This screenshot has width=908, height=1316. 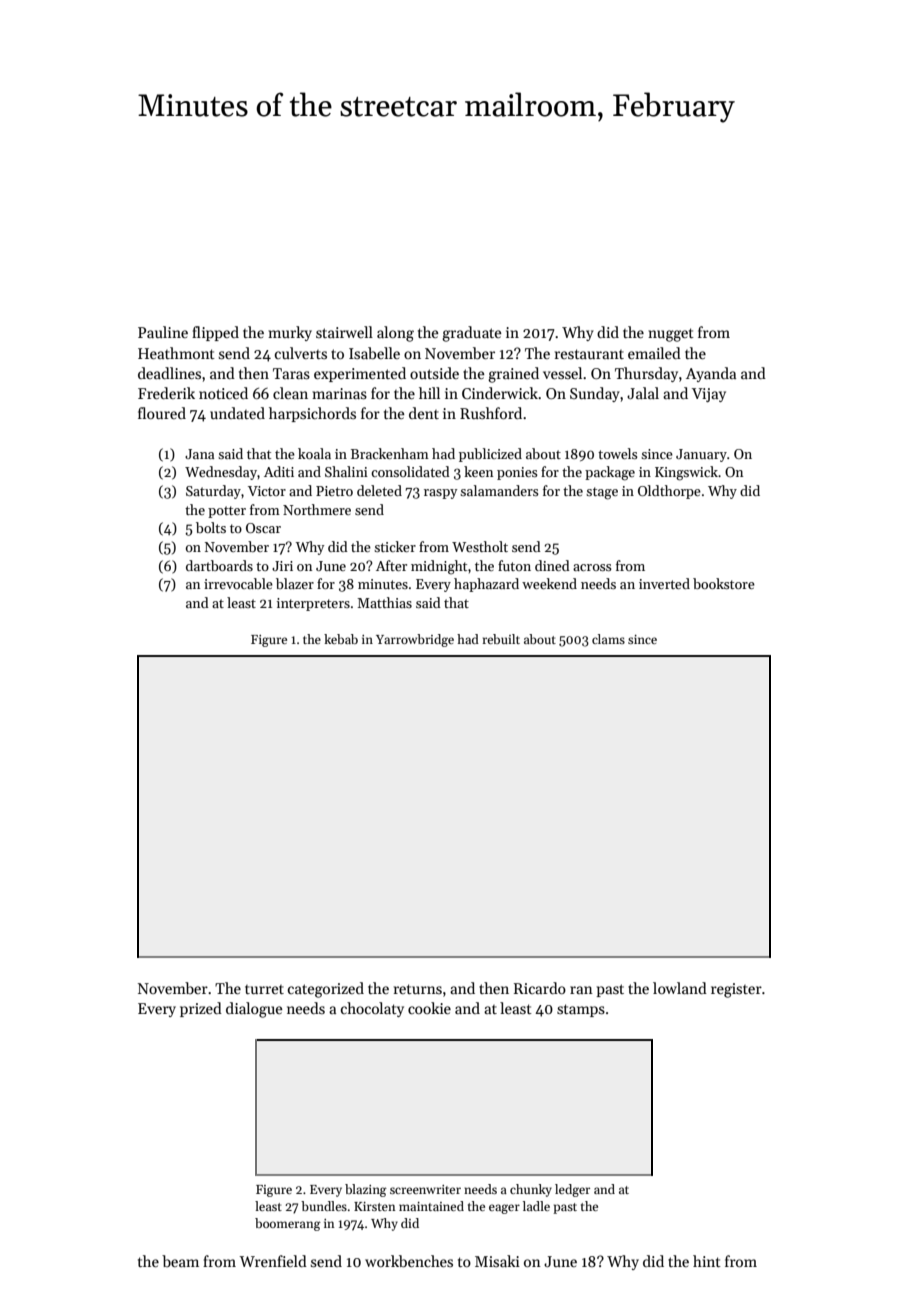 I want to click on along, so click(x=395, y=334).
